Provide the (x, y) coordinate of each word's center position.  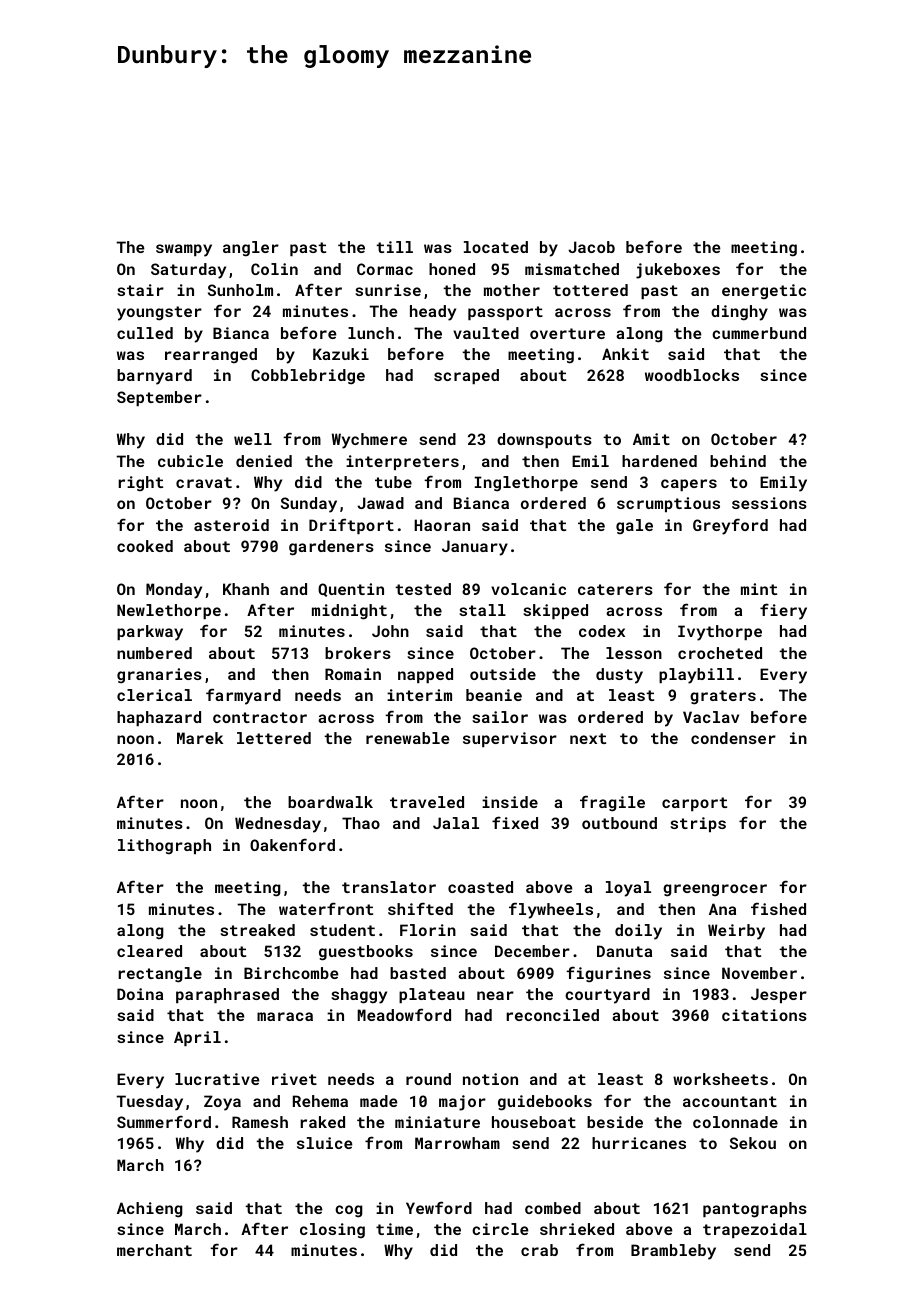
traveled (427, 802)
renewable (408, 738)
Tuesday (149, 1103)
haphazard (159, 718)
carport (694, 804)
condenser (733, 738)
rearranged (211, 356)
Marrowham (457, 1143)
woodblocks (692, 375)
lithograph (164, 847)
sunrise (388, 290)
